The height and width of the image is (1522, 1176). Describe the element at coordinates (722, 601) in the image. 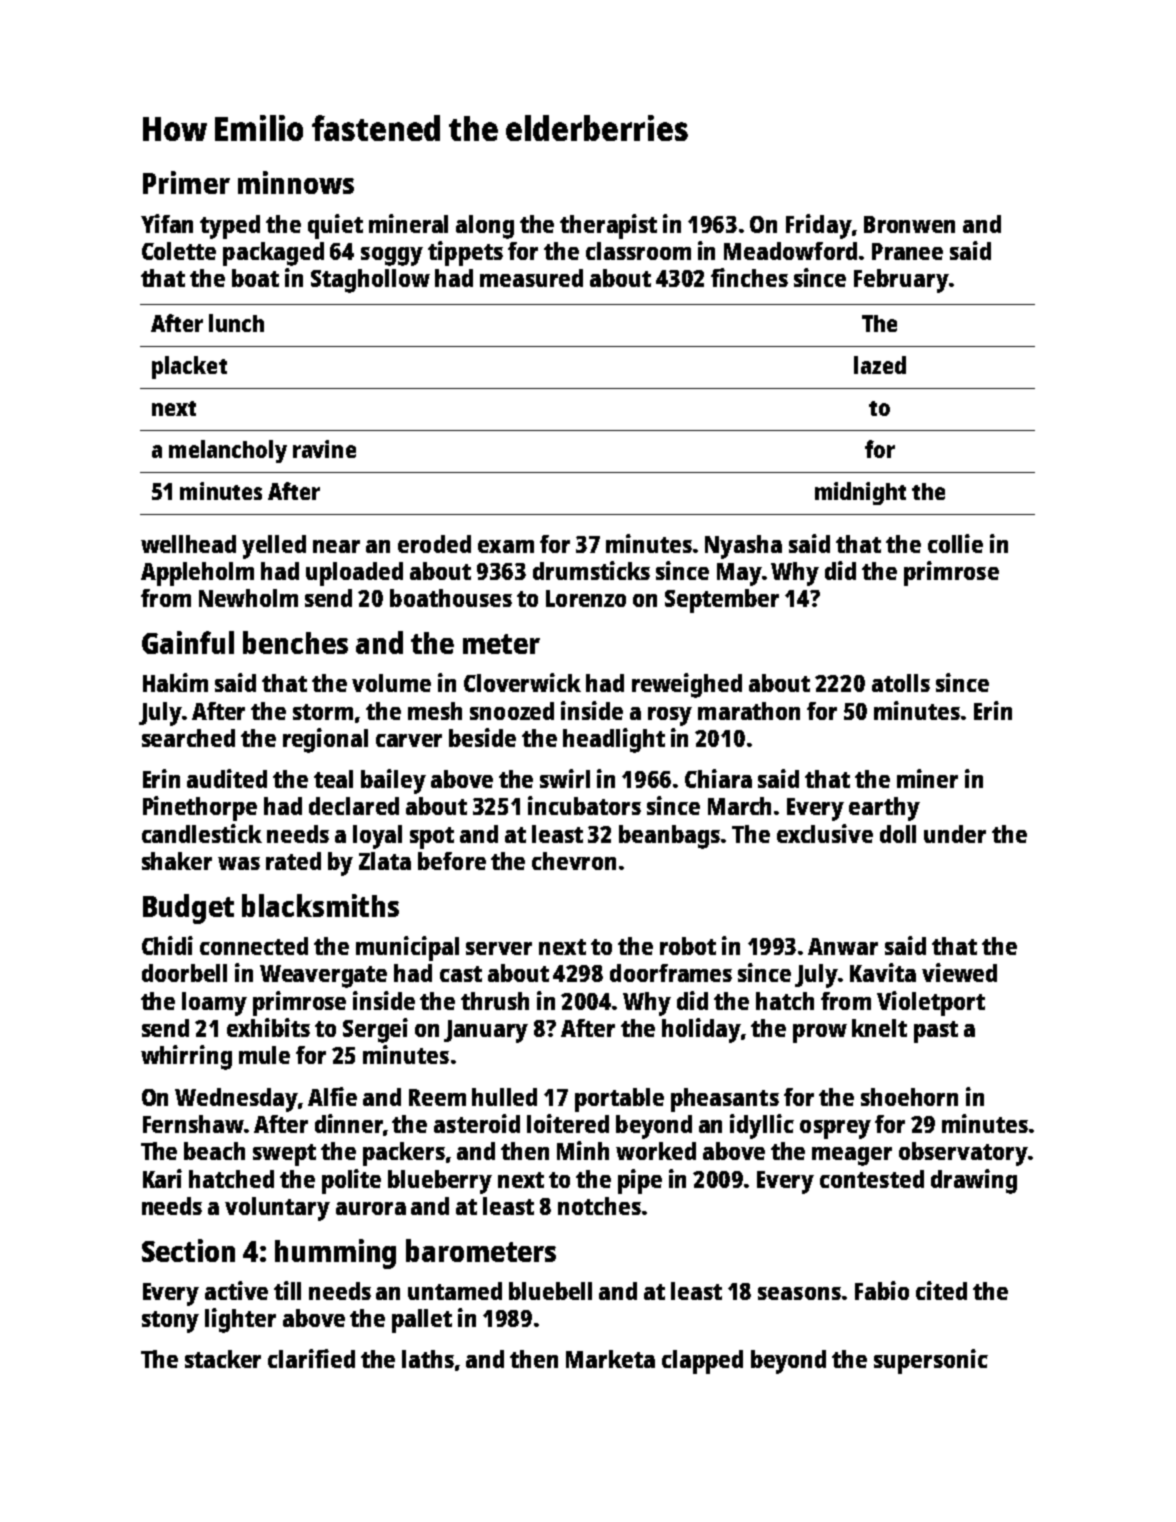

I see `September` at that location.
